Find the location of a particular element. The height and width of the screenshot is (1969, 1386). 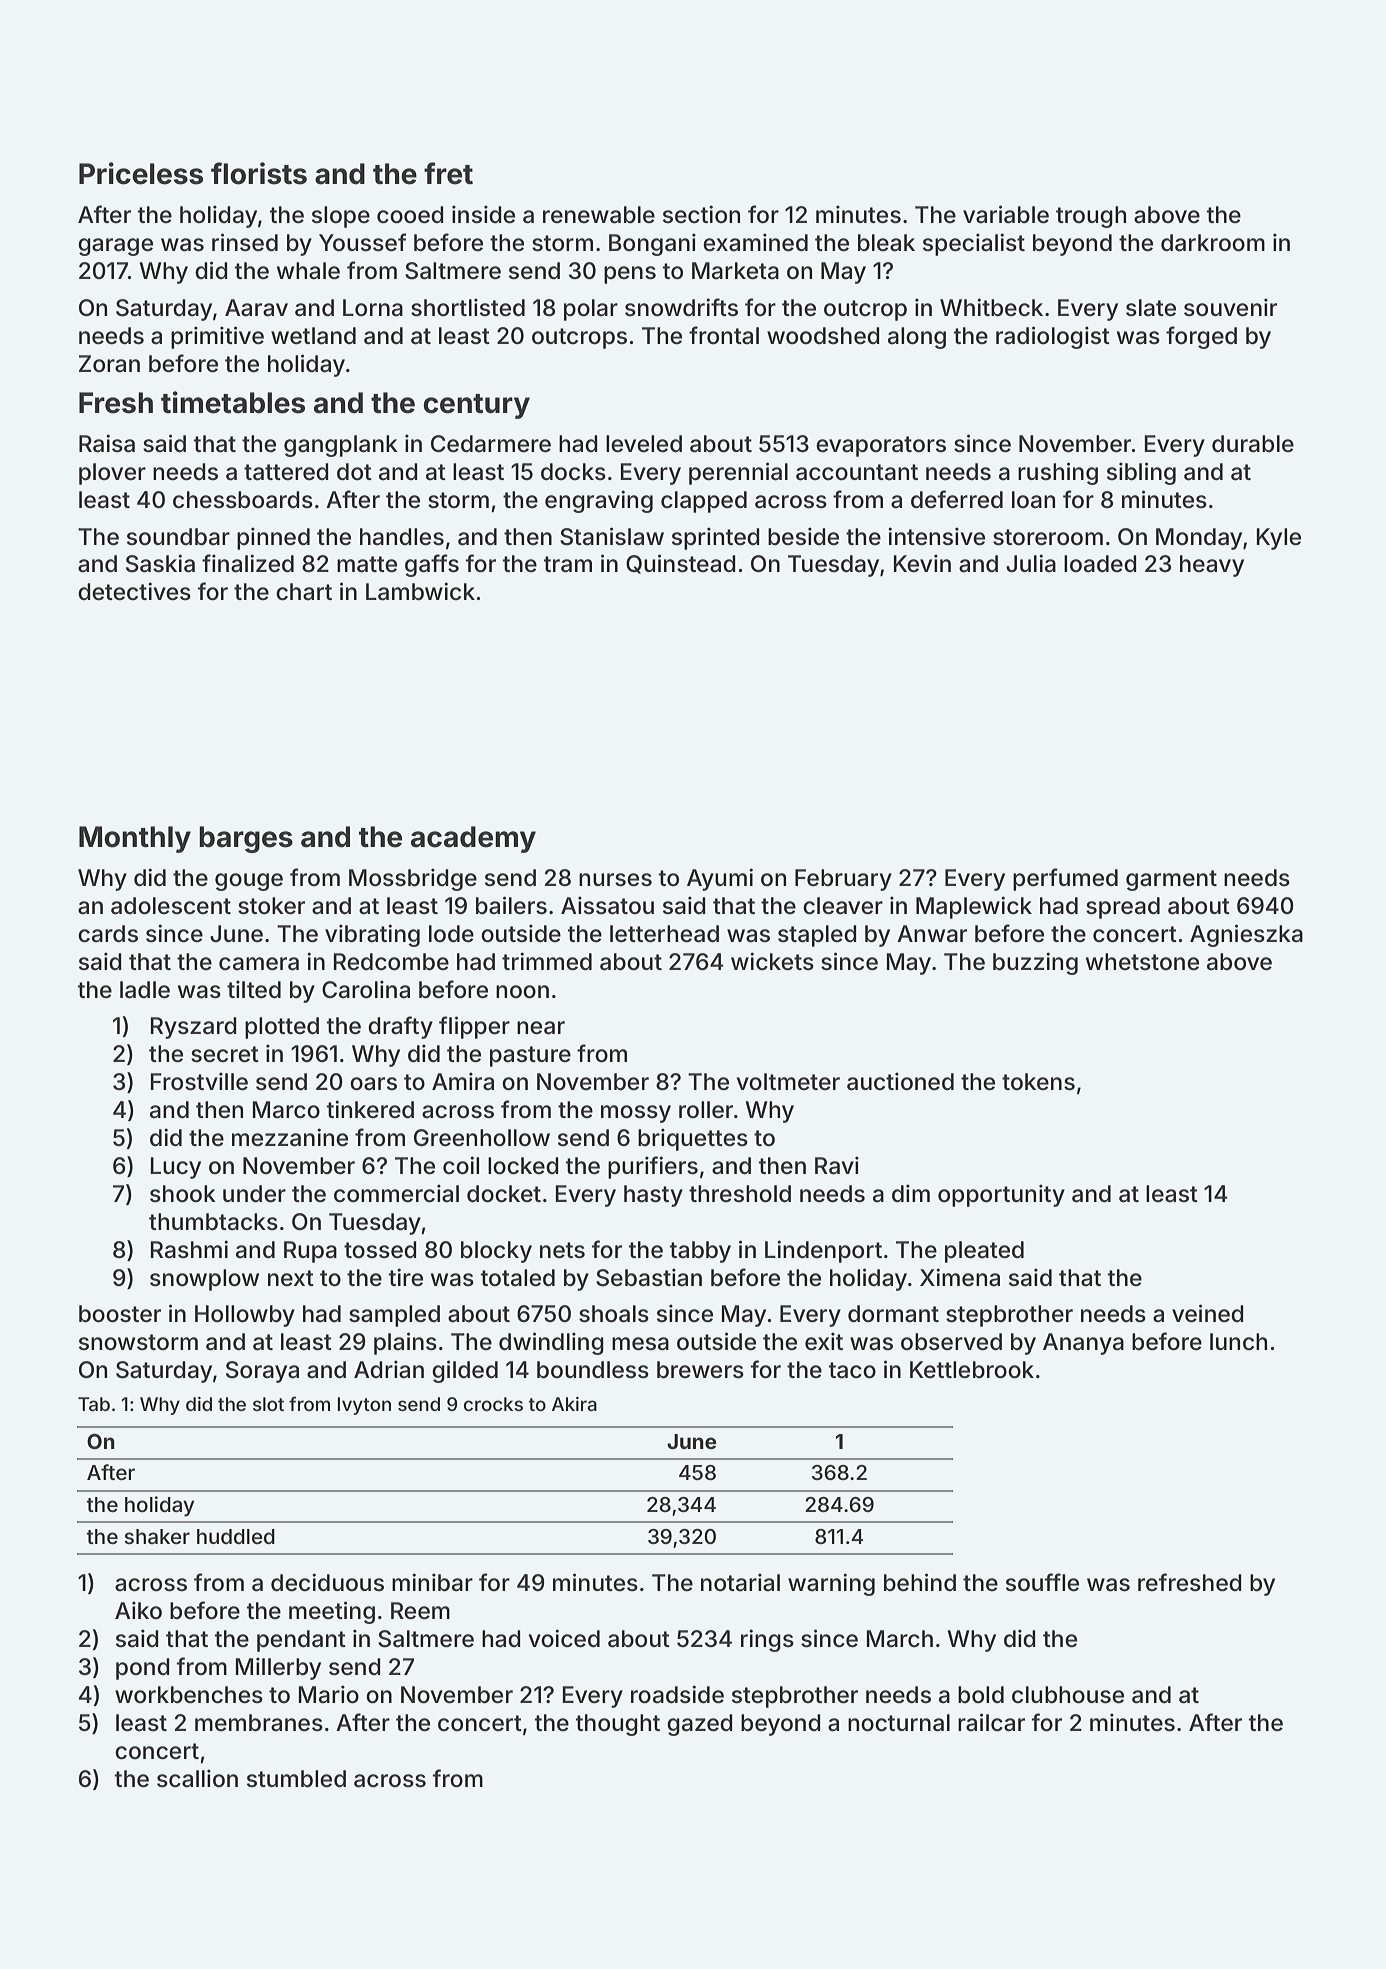

florists is located at coordinates (259, 173).
